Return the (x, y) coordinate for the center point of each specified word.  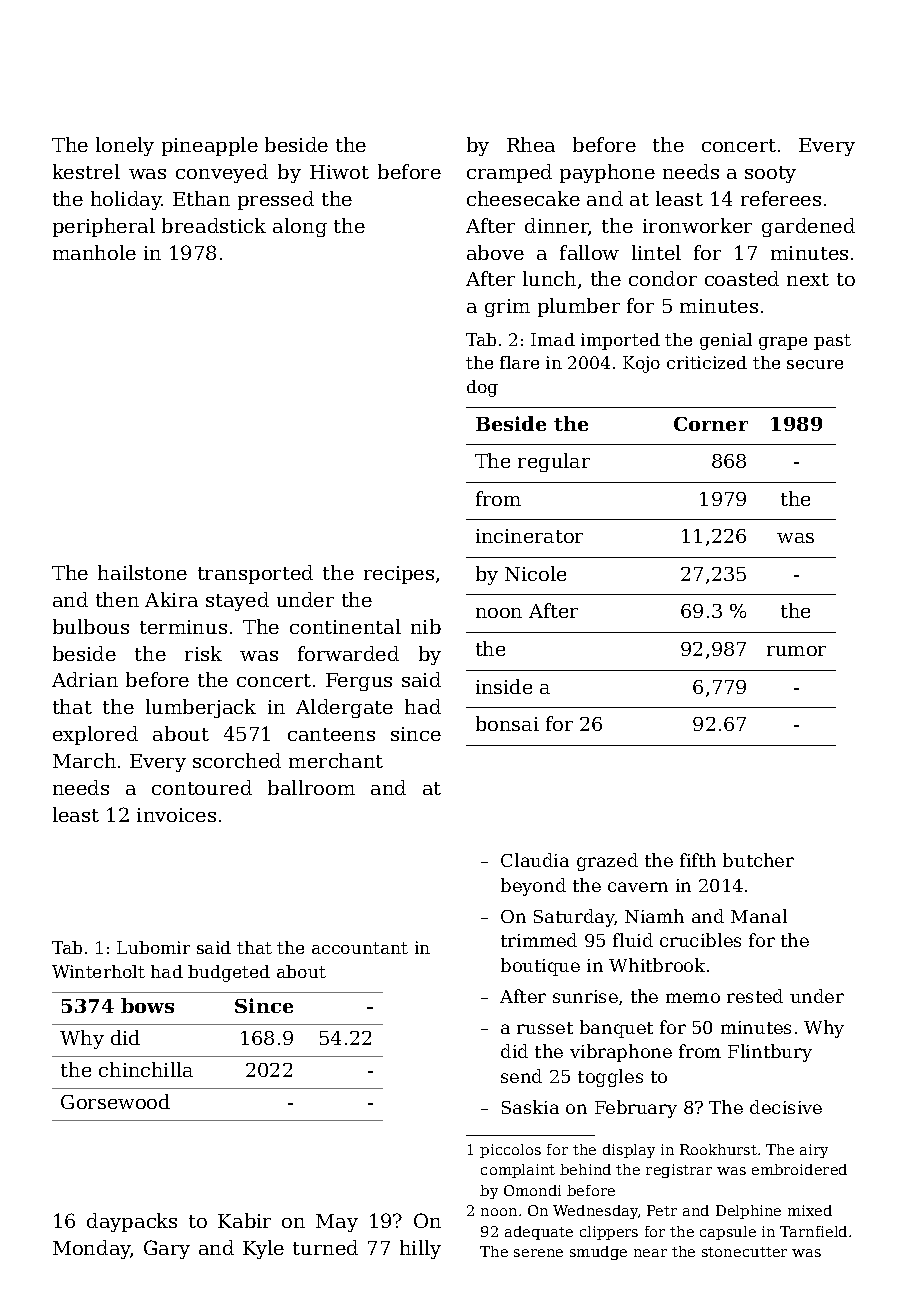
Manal (759, 916)
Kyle (263, 1249)
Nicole (535, 573)
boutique (540, 967)
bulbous (91, 626)
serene (538, 1253)
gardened (808, 227)
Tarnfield (813, 1231)
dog (482, 388)
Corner (711, 424)
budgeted (229, 973)
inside (504, 686)
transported (255, 574)
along (300, 227)
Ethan (201, 198)
